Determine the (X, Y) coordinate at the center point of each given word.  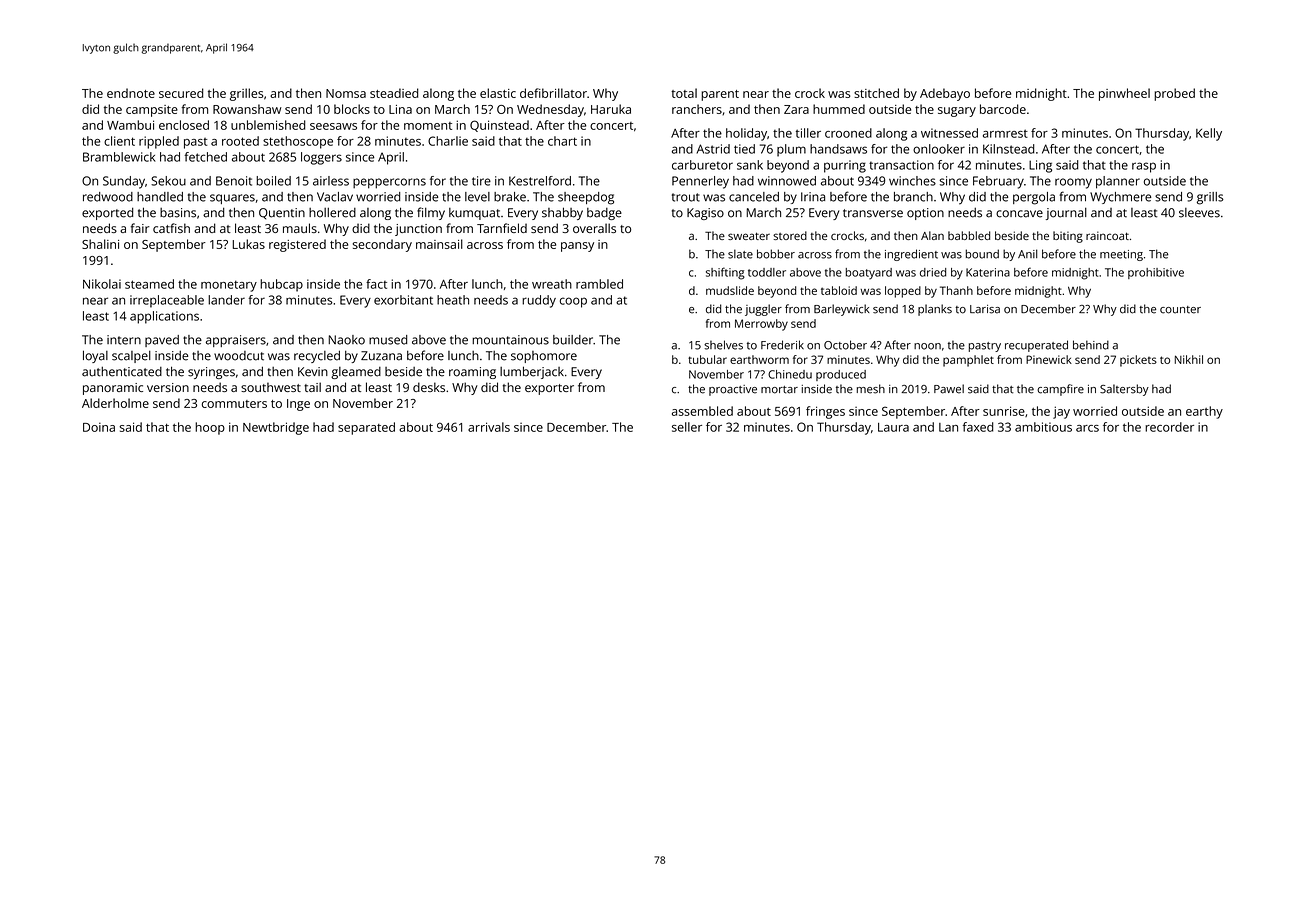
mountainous (510, 340)
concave (1019, 214)
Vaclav (335, 197)
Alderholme (115, 403)
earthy (1204, 412)
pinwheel (1124, 94)
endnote (131, 93)
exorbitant (403, 300)
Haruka (611, 109)
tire (481, 181)
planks (935, 310)
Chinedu (790, 374)
